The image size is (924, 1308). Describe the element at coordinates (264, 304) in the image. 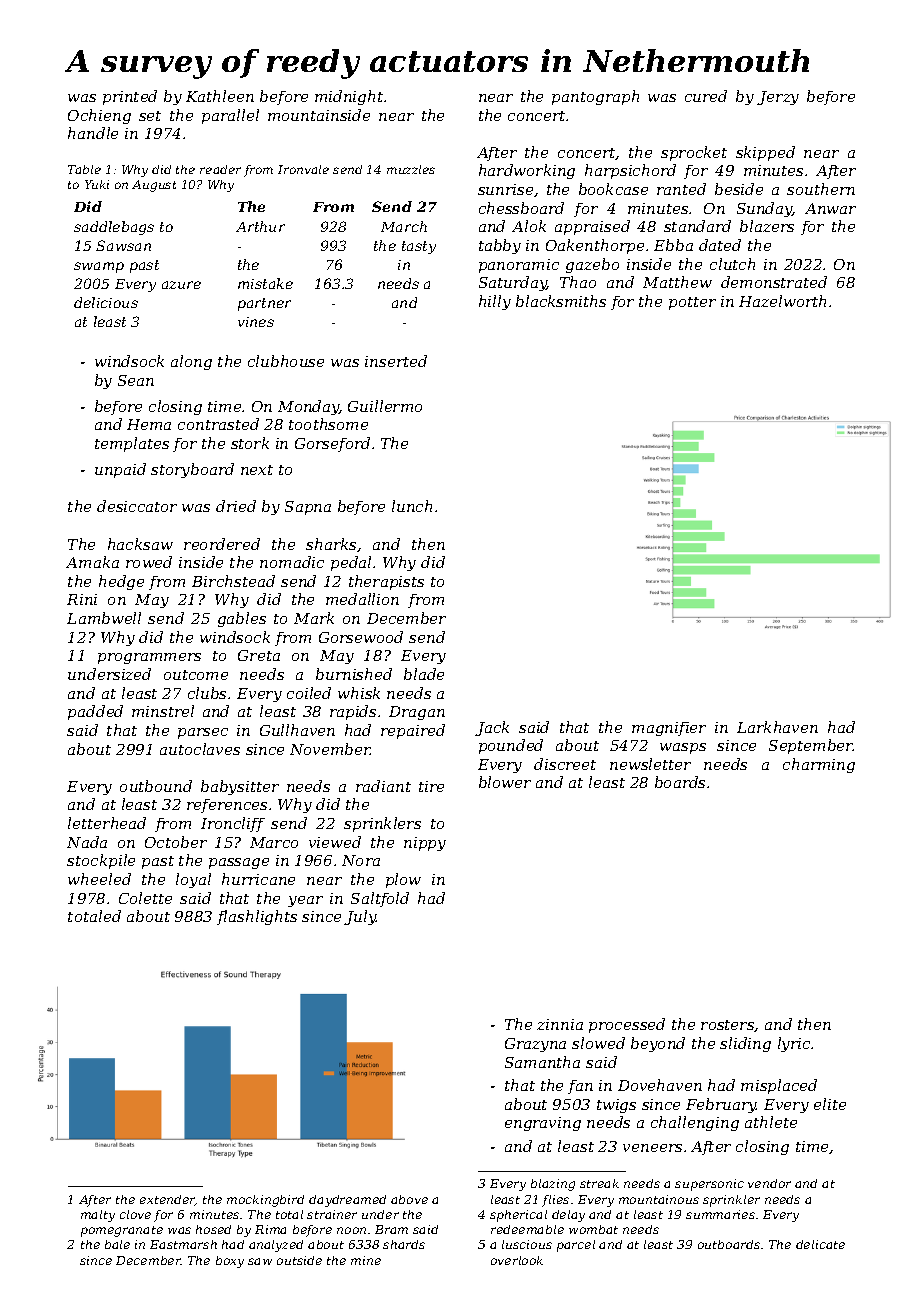

I see `partner` at that location.
